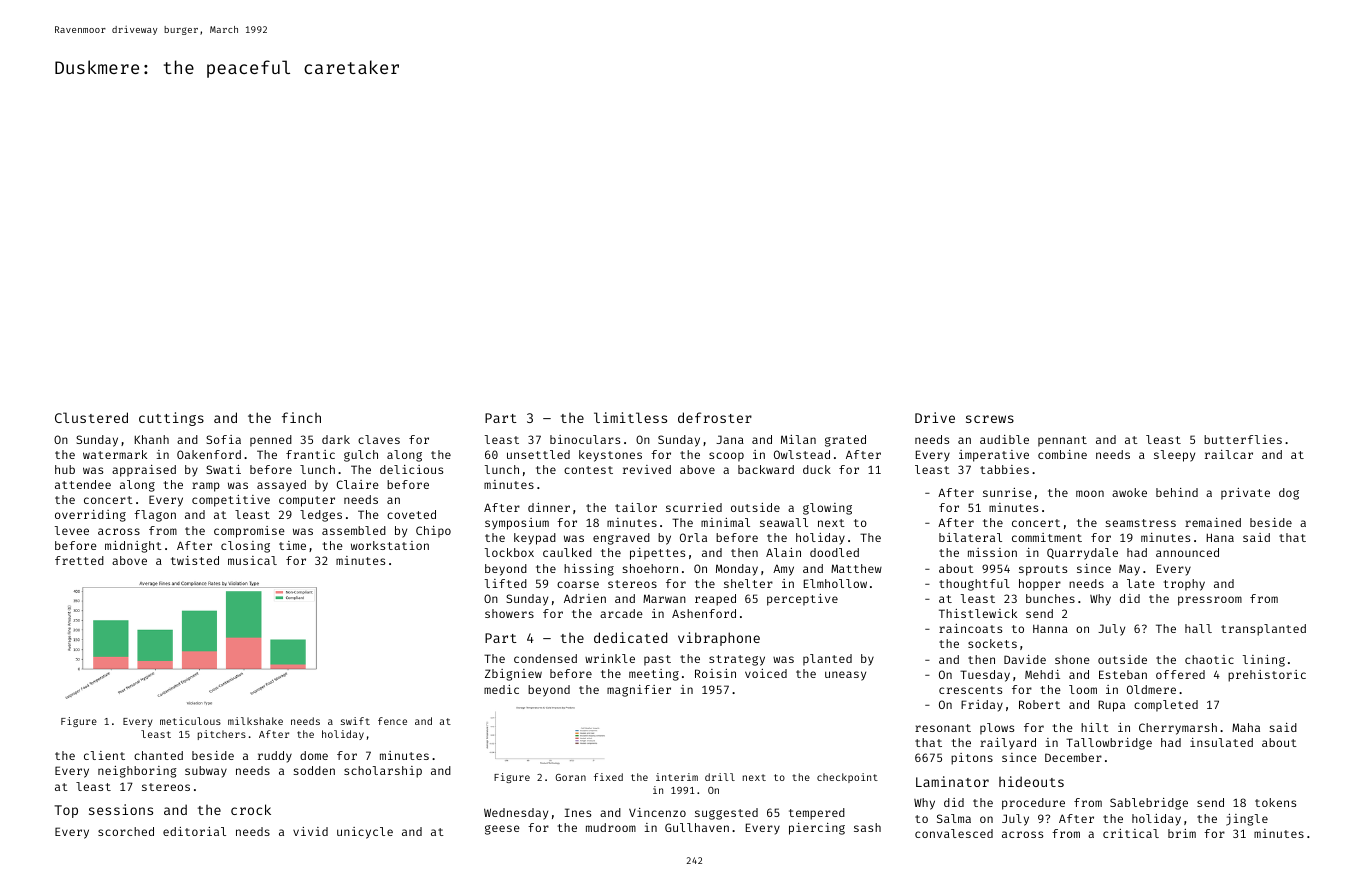  Describe the element at coordinates (766, 673) in the screenshot. I see `voiced` at that location.
